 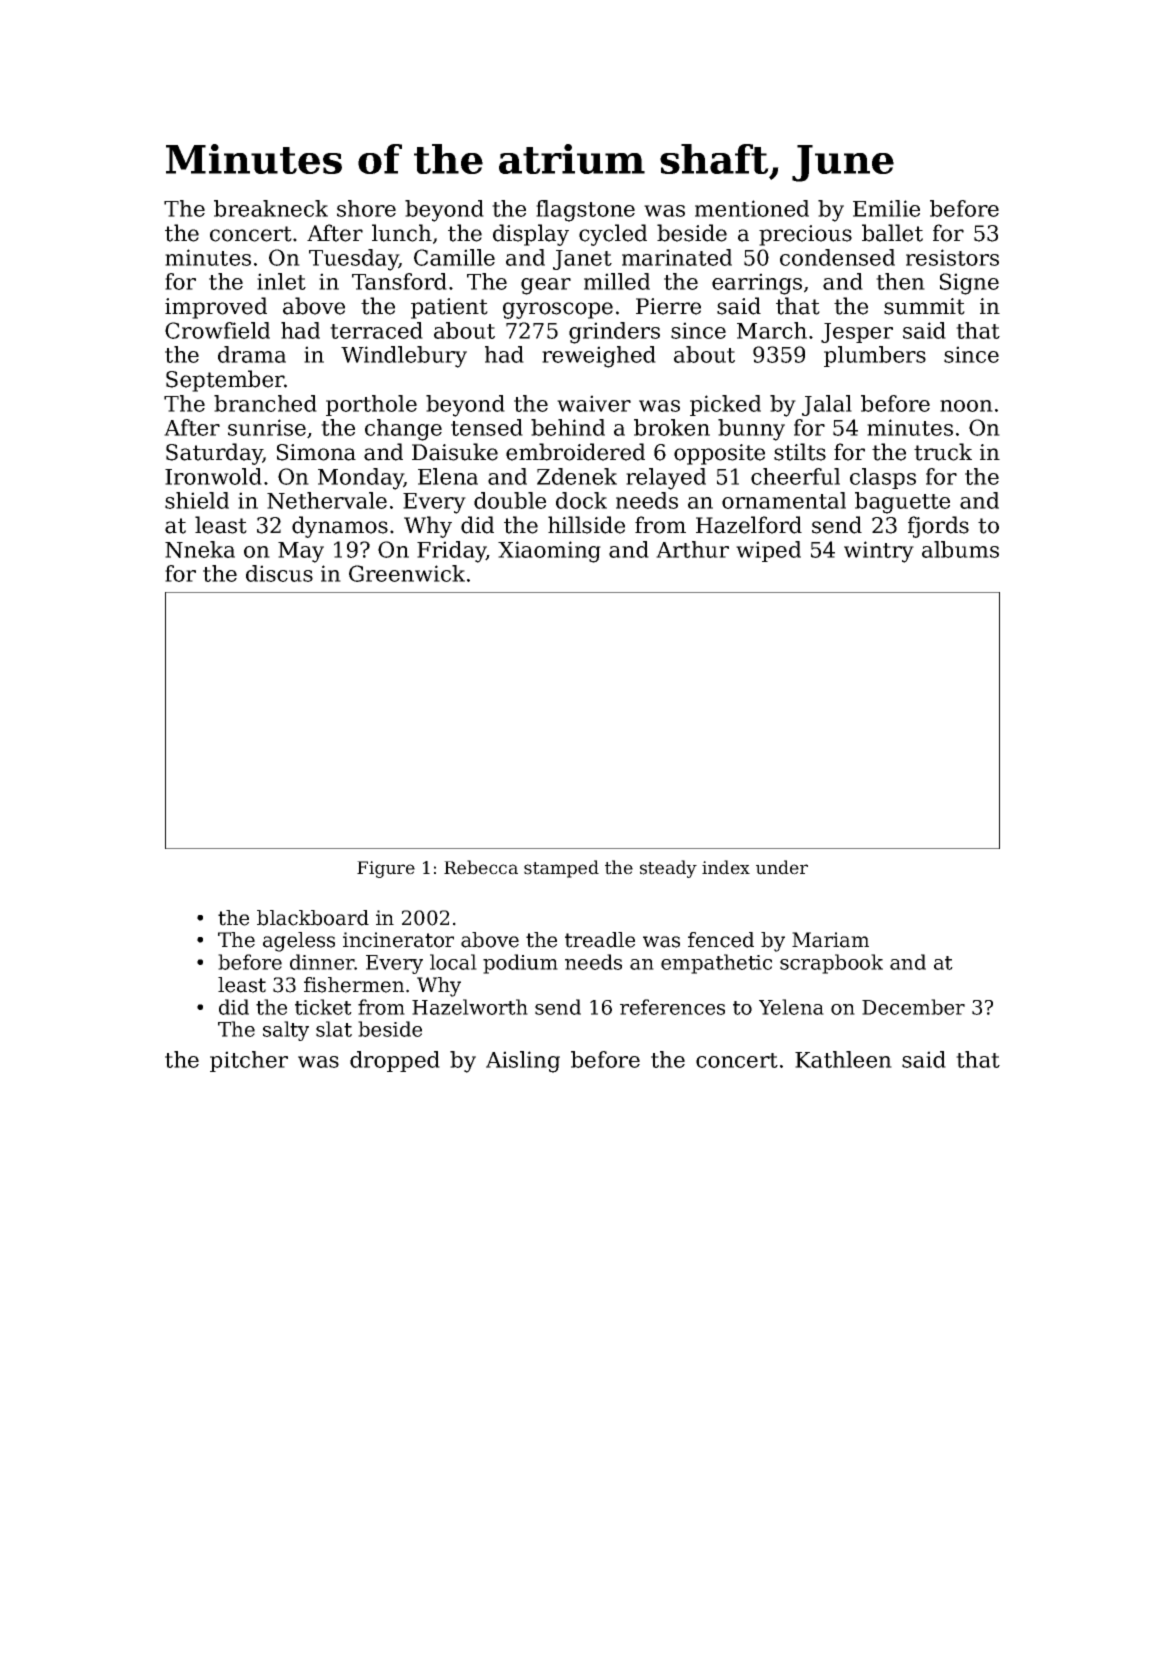 What do you see at coordinates (313, 918) in the page?
I see `blackboard` at bounding box center [313, 918].
